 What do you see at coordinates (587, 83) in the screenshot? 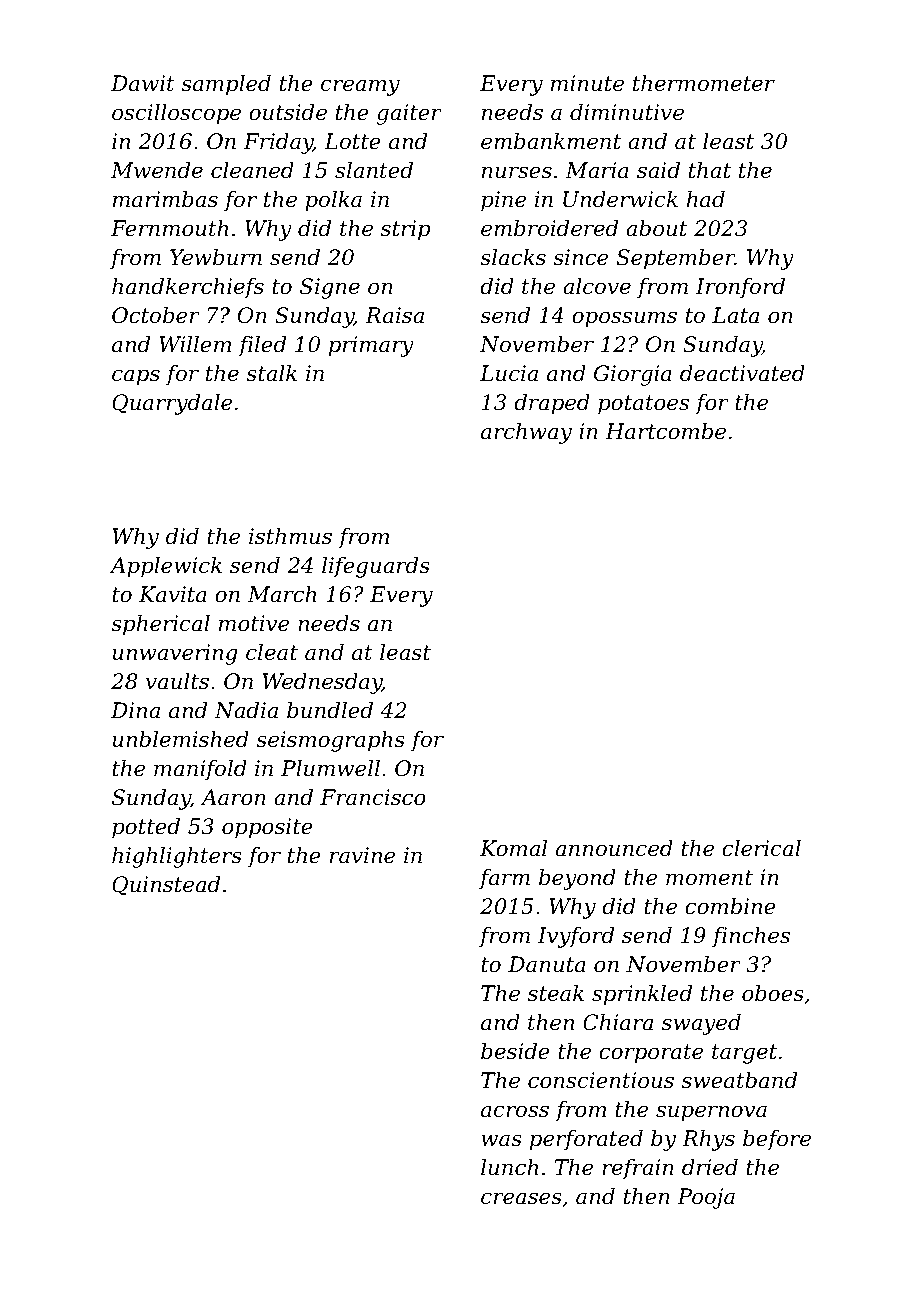
I see `minute` at bounding box center [587, 83].
